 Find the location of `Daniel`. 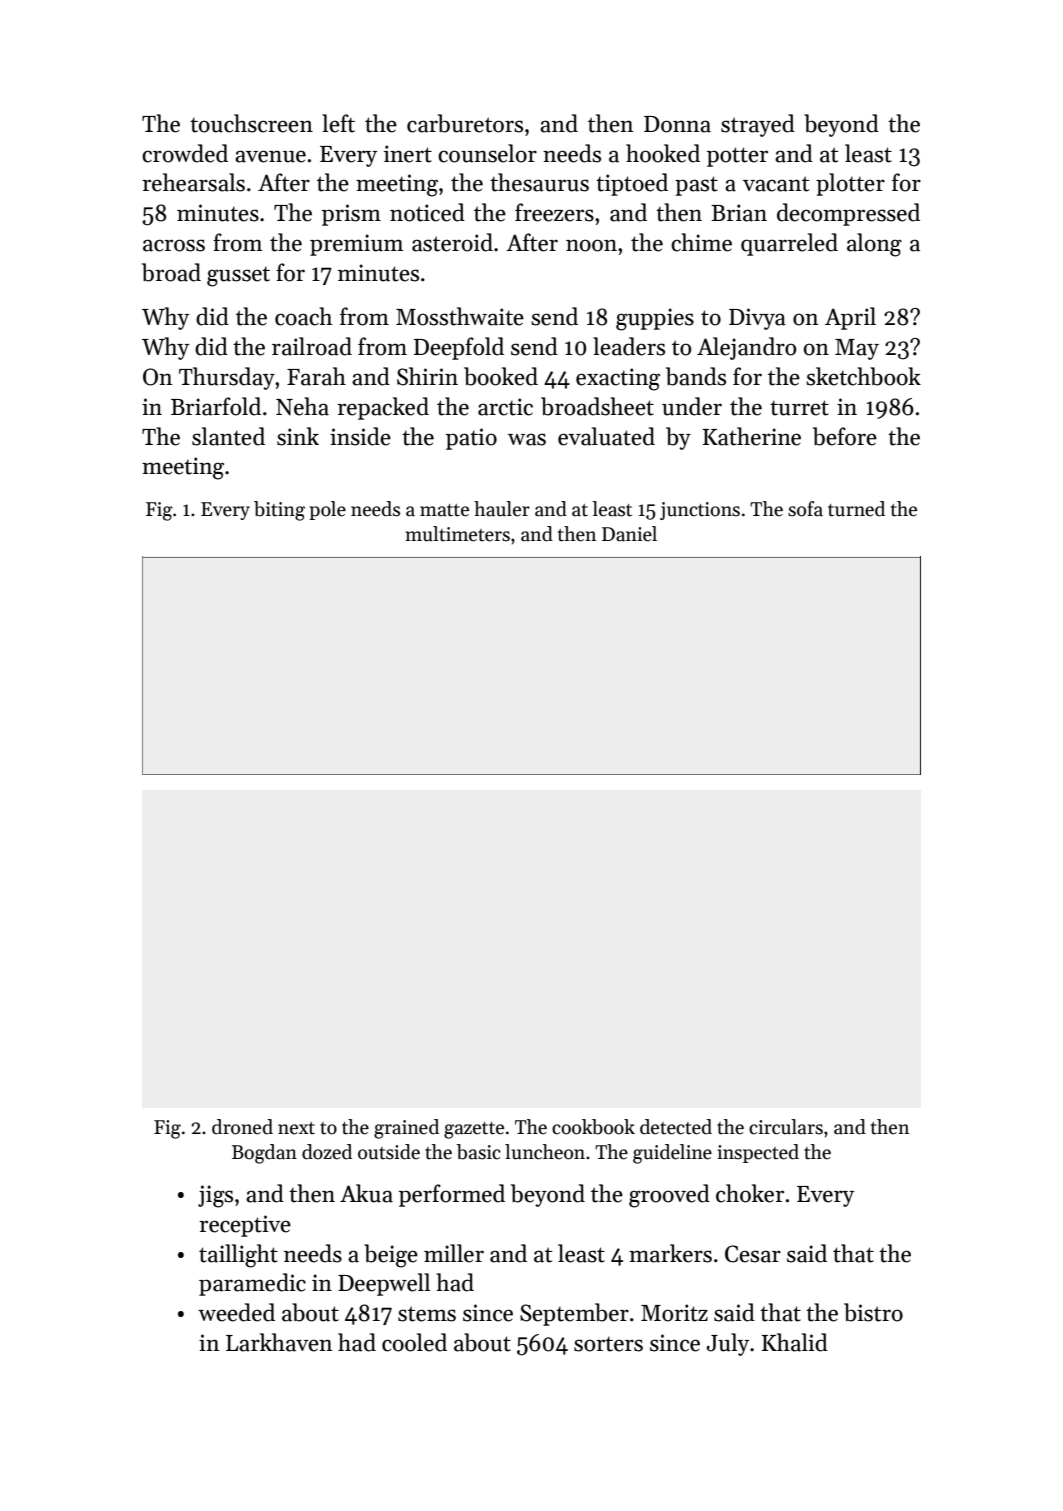

Daniel is located at coordinates (629, 534).
